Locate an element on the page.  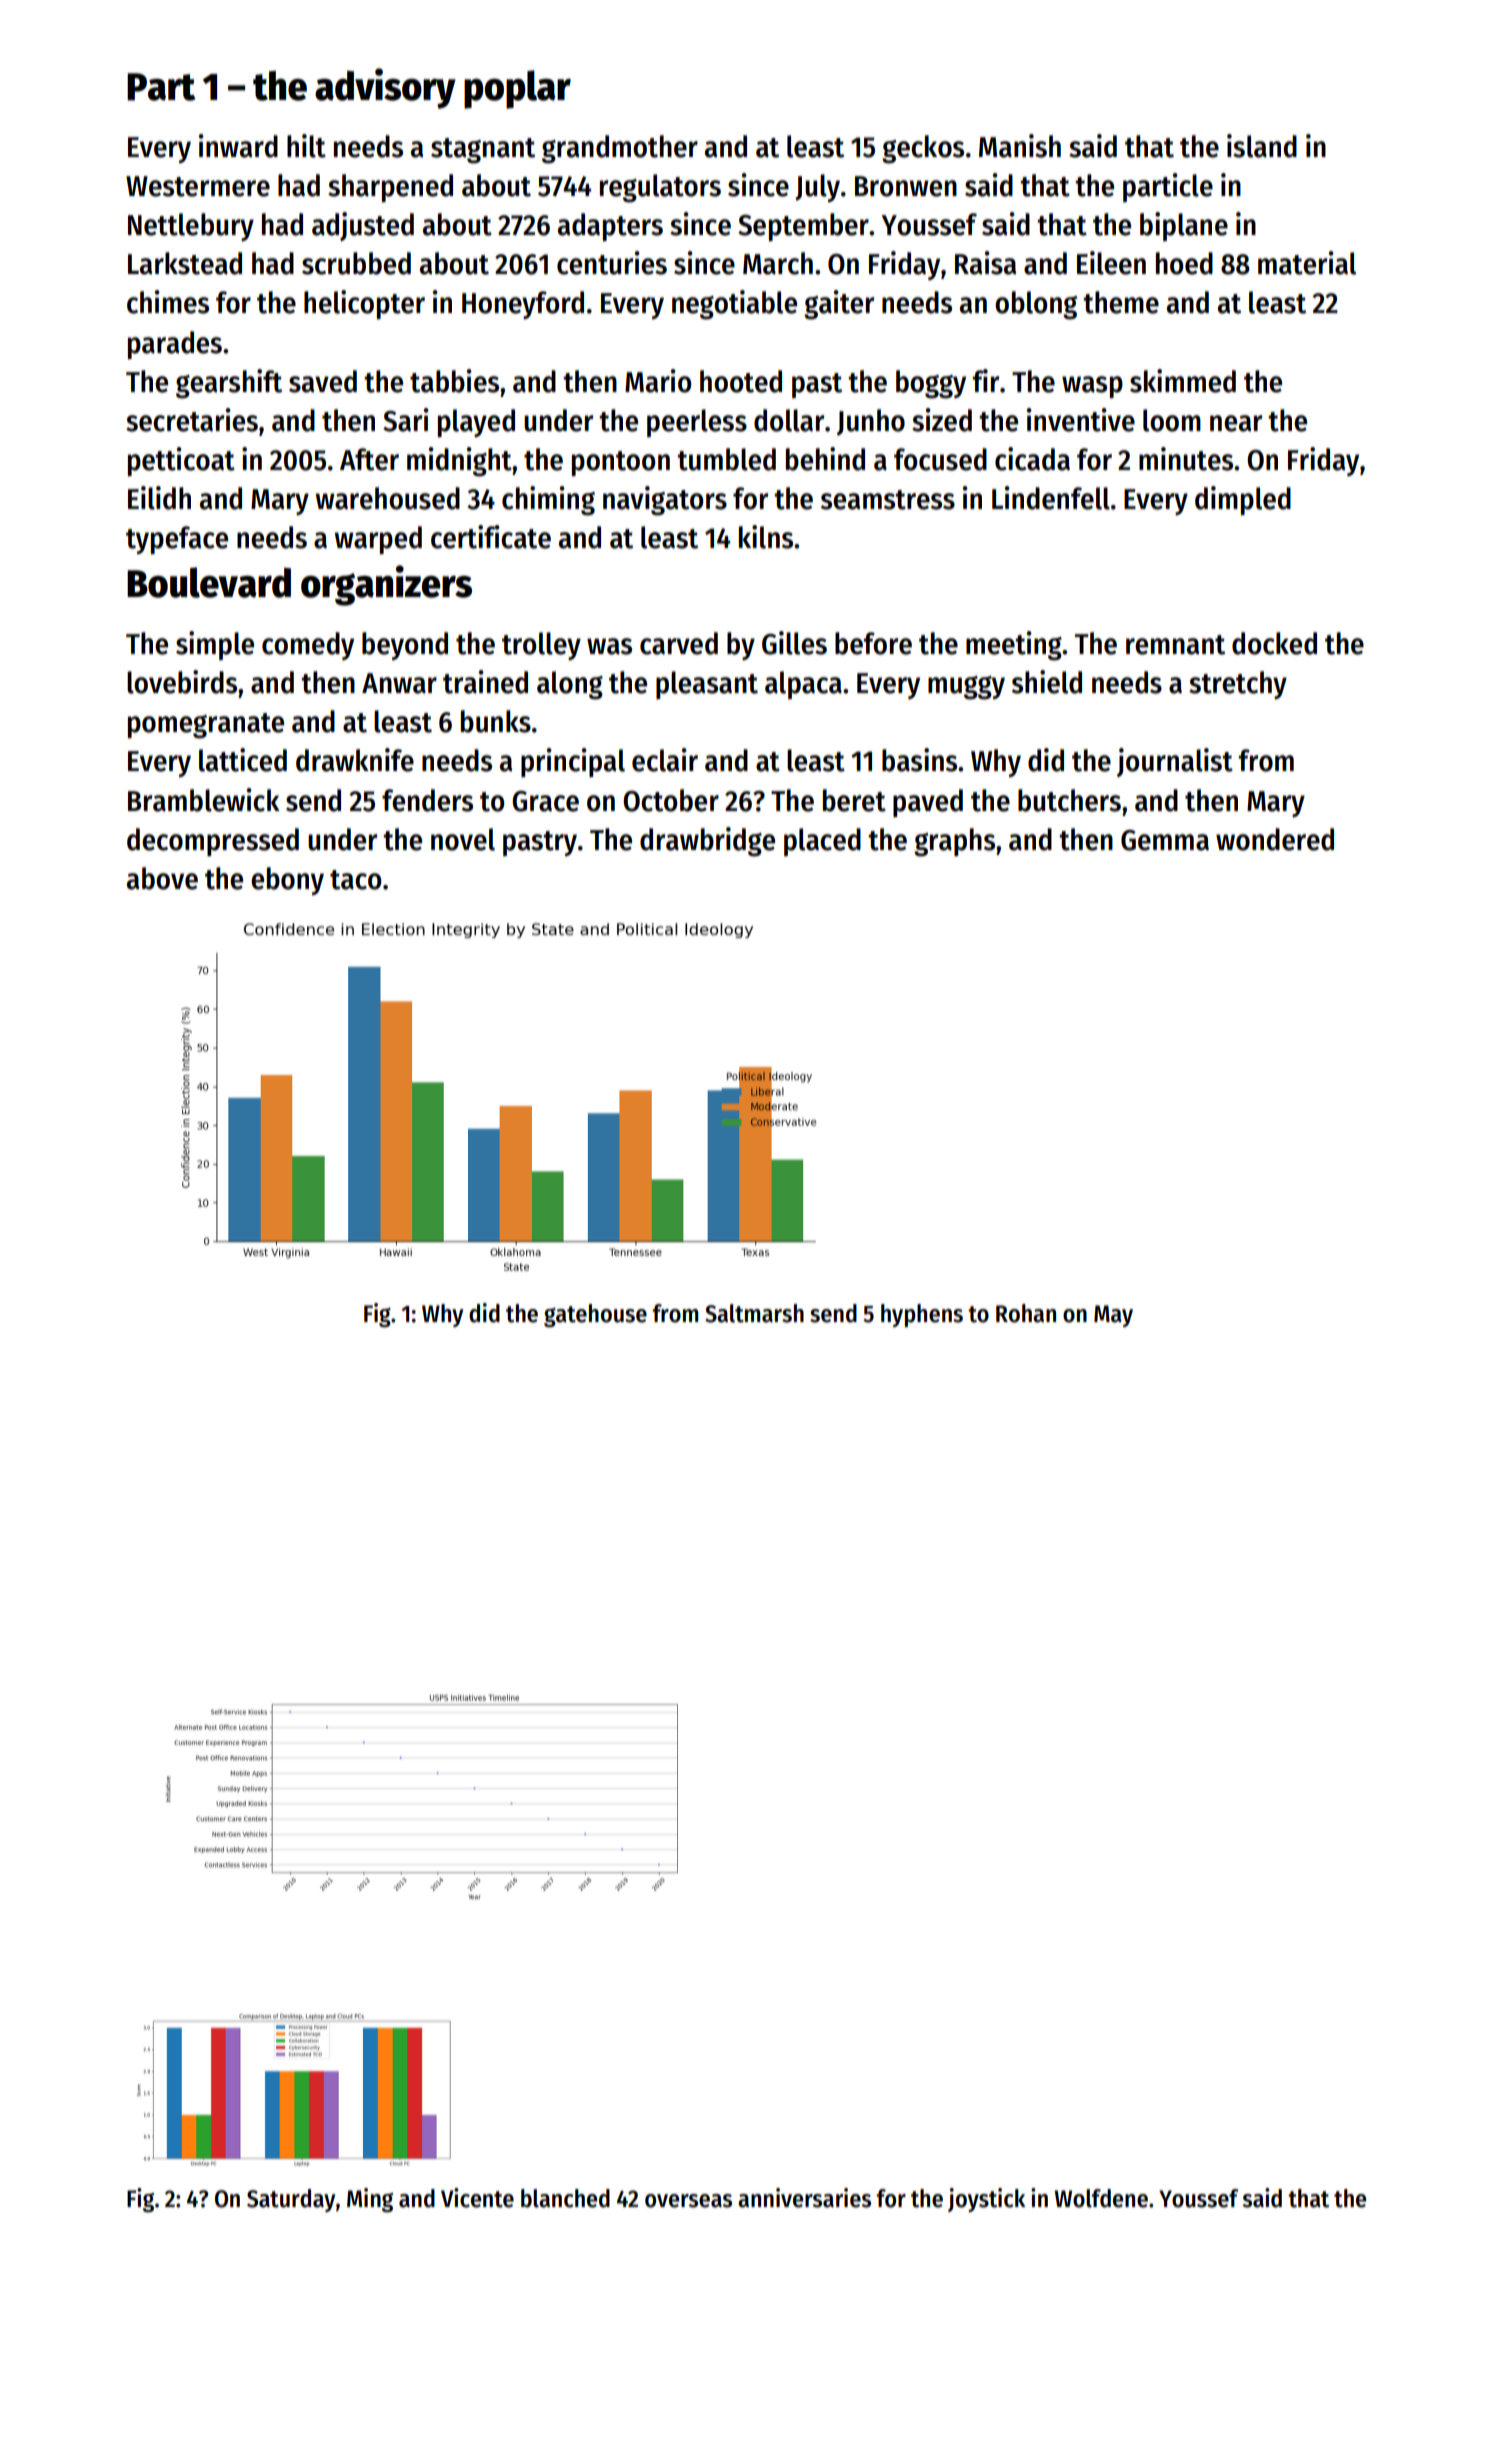
gatehouse is located at coordinates (595, 1315).
